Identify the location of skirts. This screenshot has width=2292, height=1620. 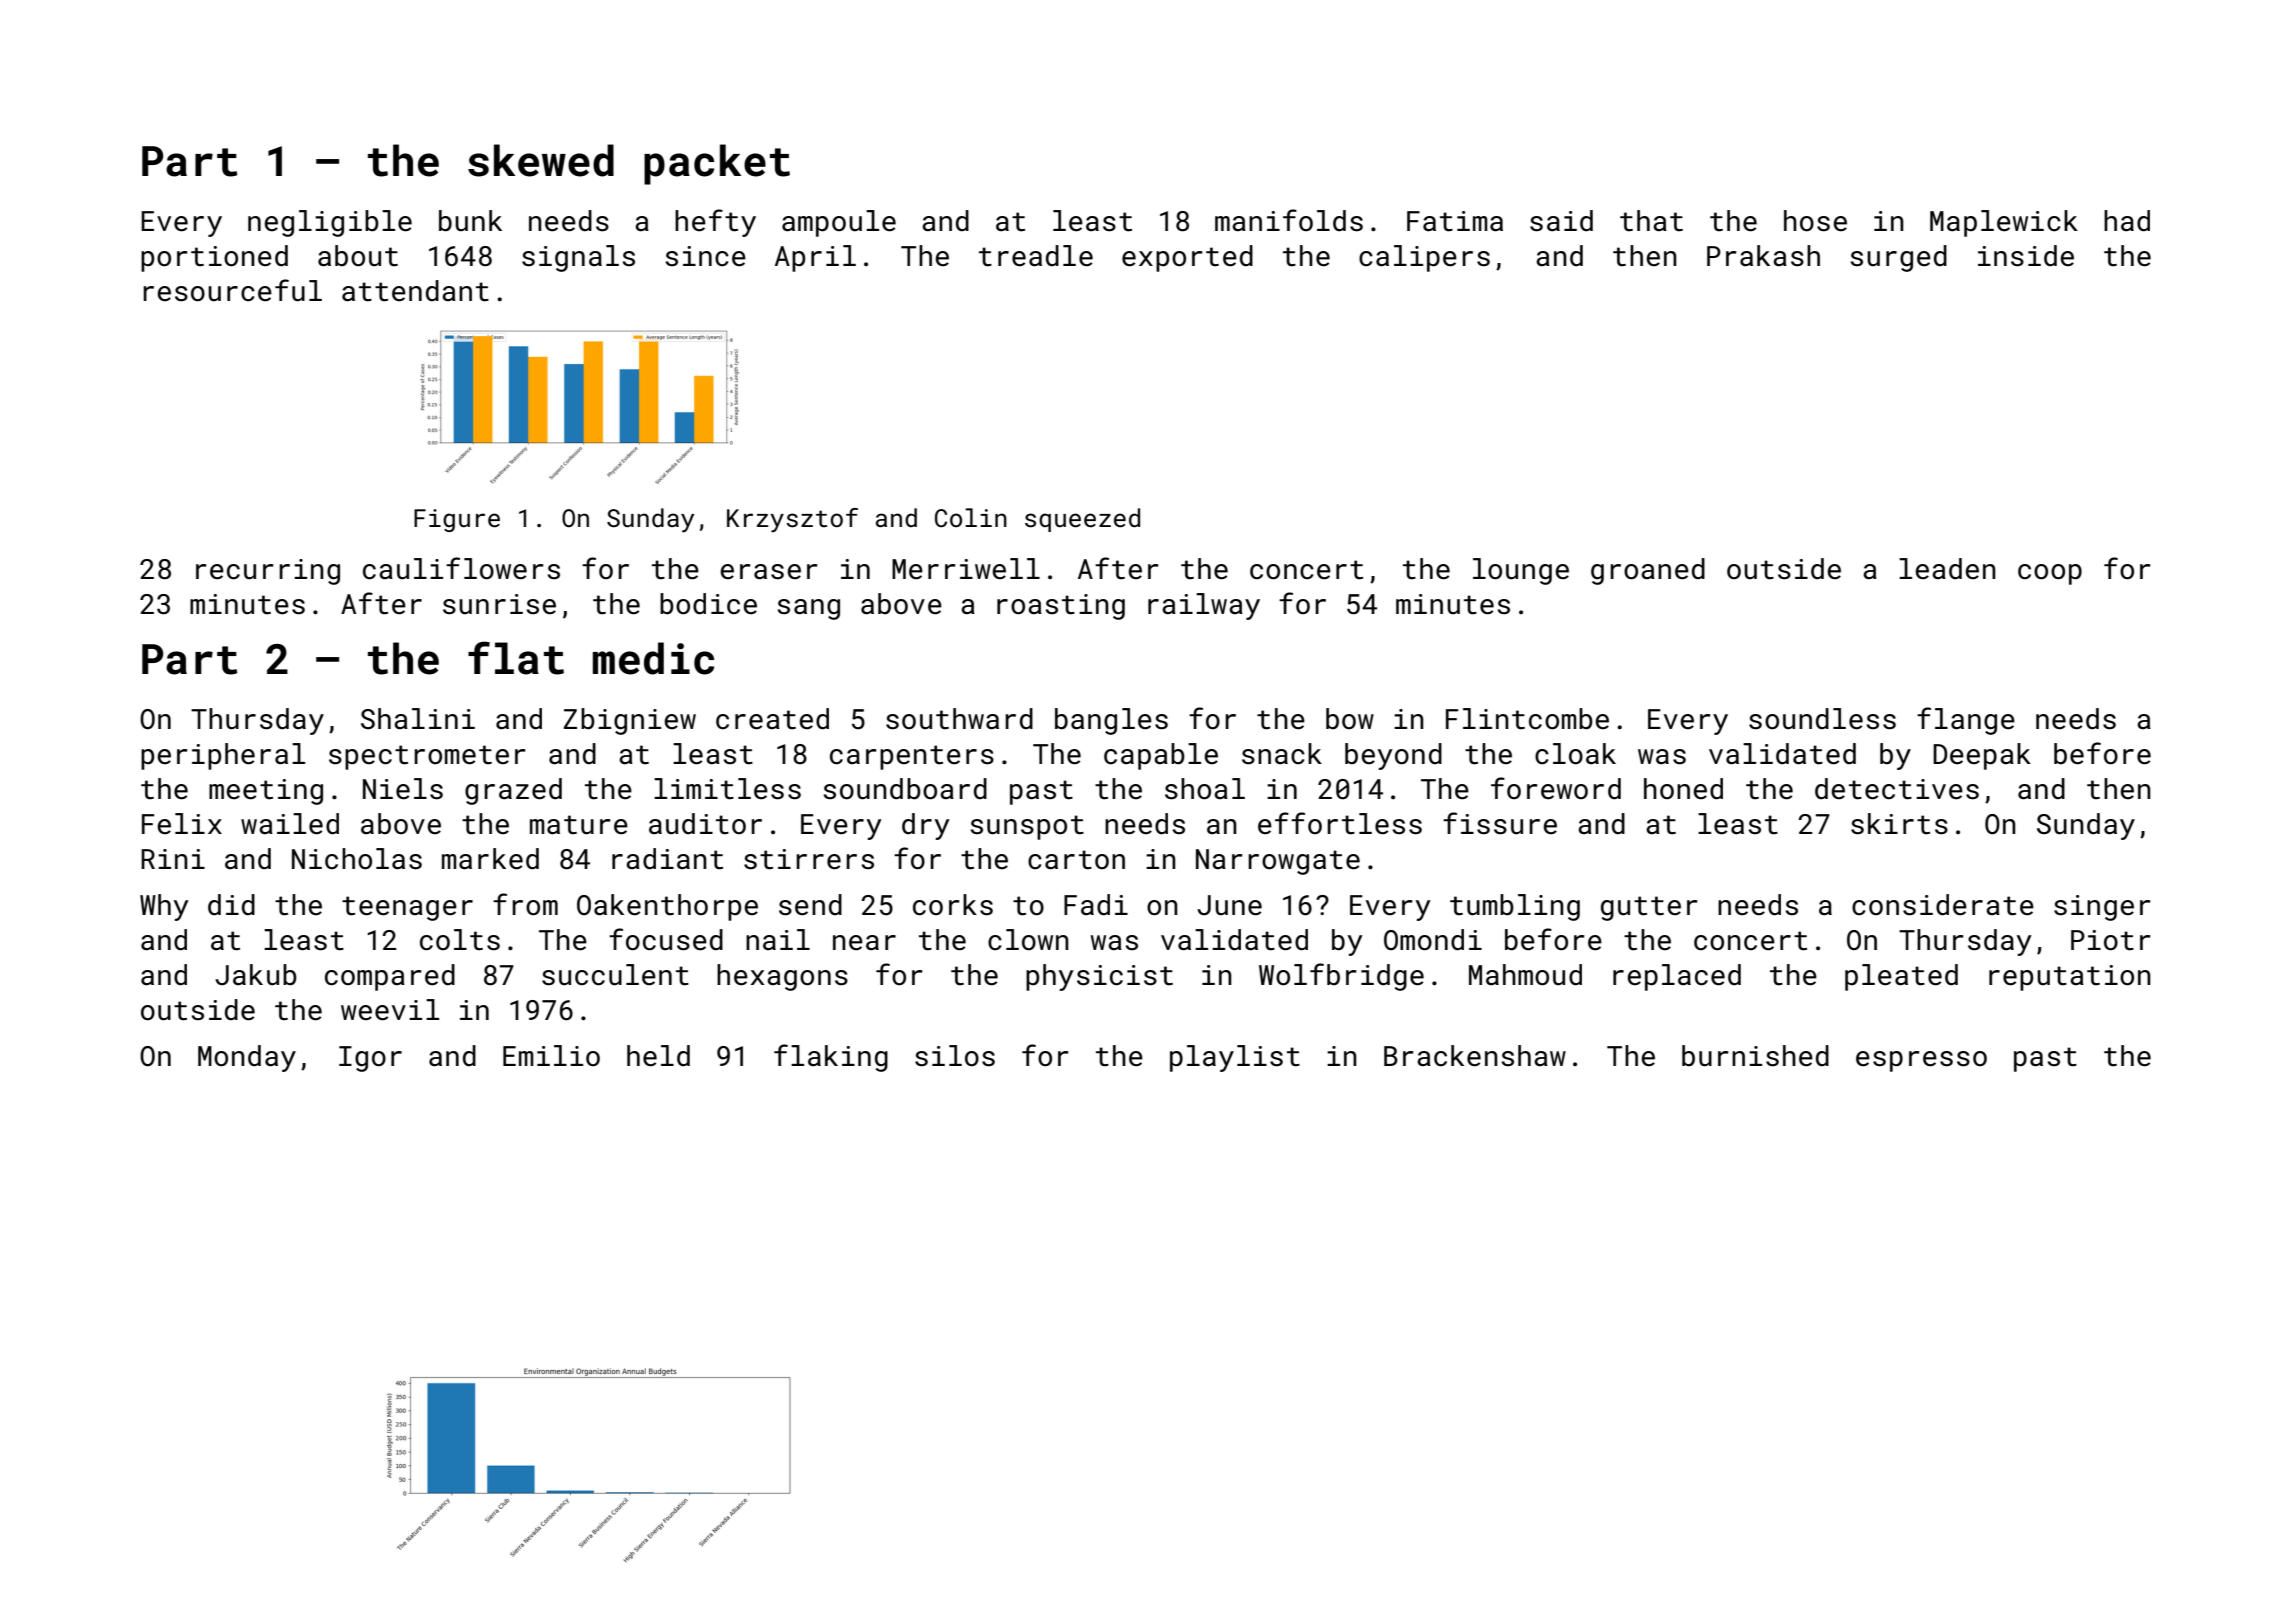
(1899, 824).
